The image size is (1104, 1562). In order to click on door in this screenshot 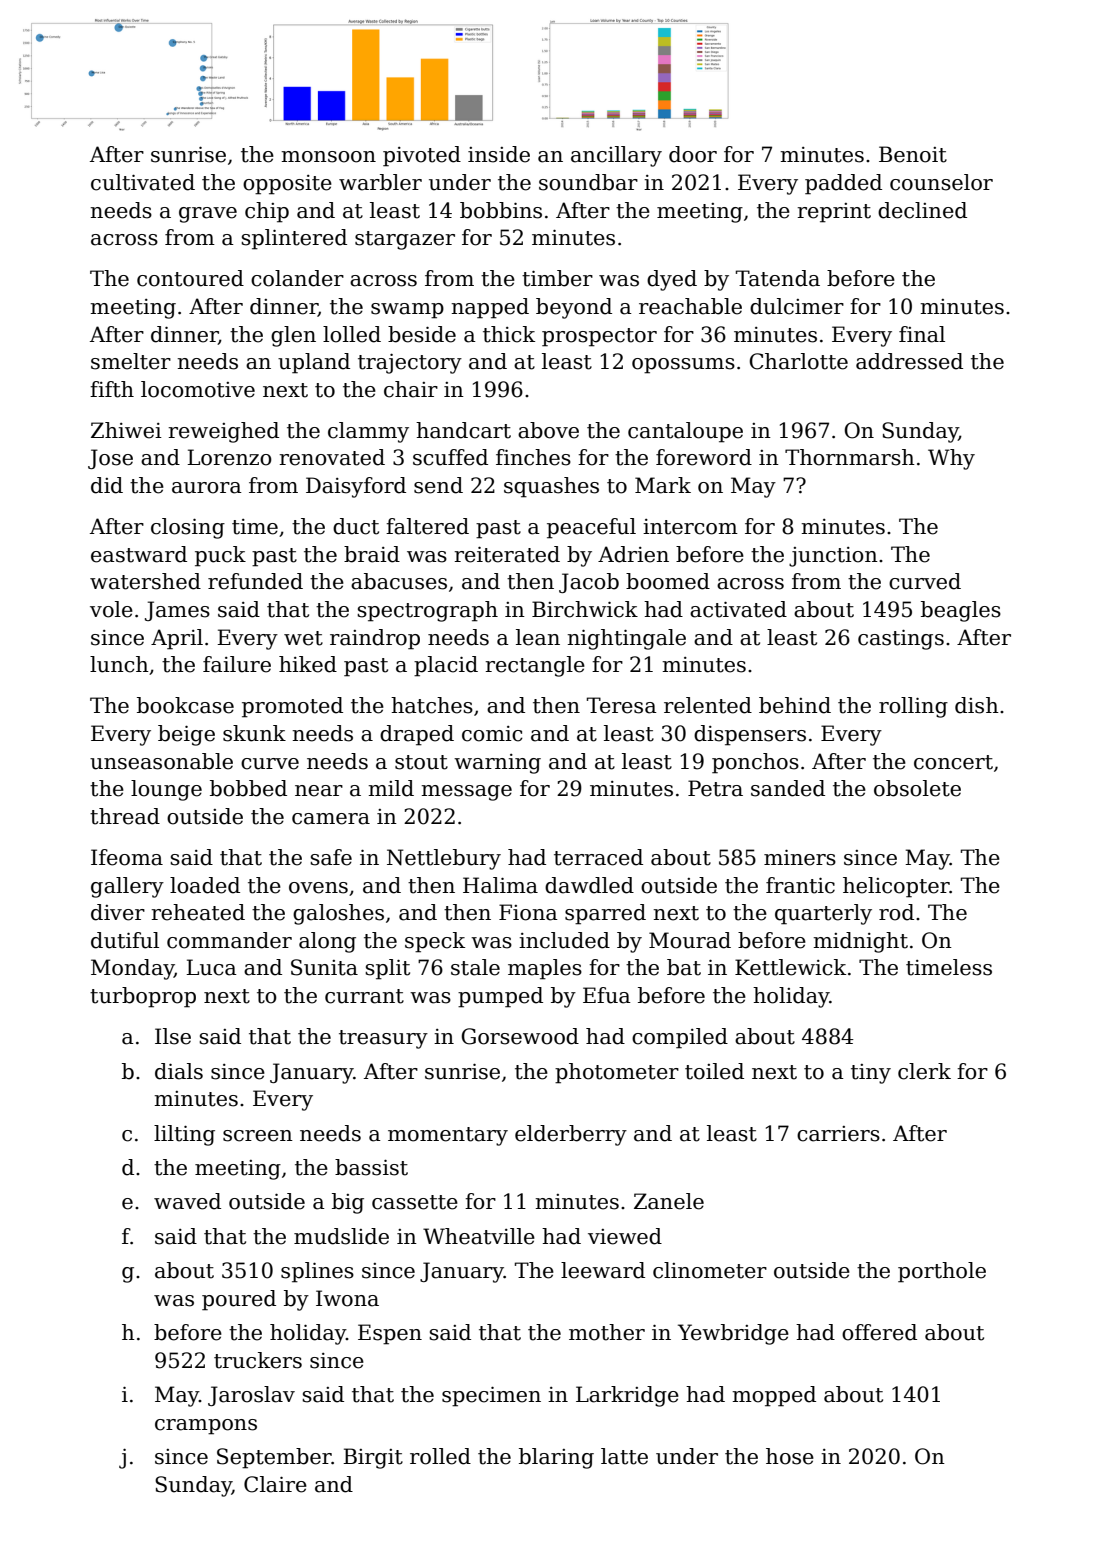, I will do `click(693, 154)`.
